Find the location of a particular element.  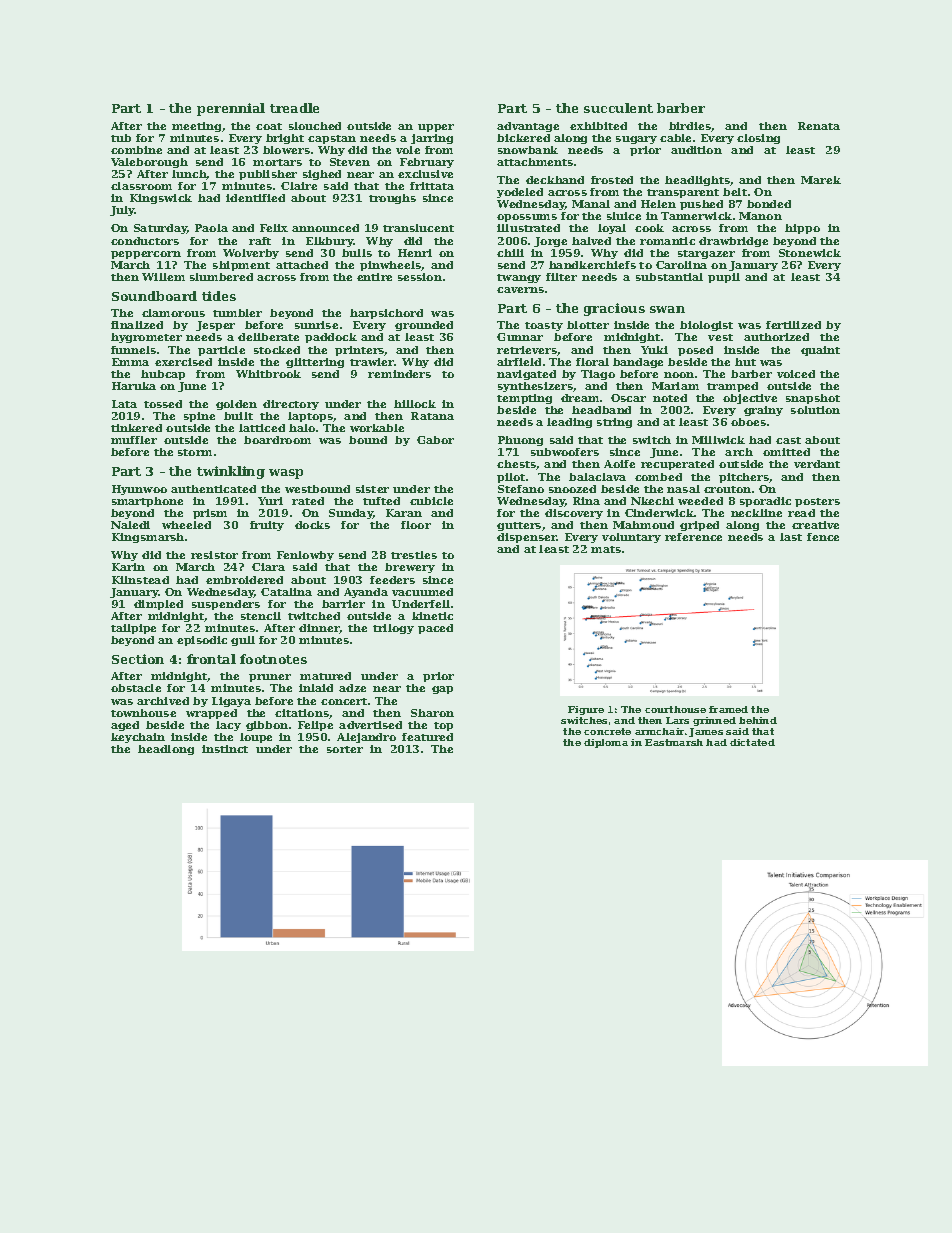

wrapped is located at coordinates (211, 714).
